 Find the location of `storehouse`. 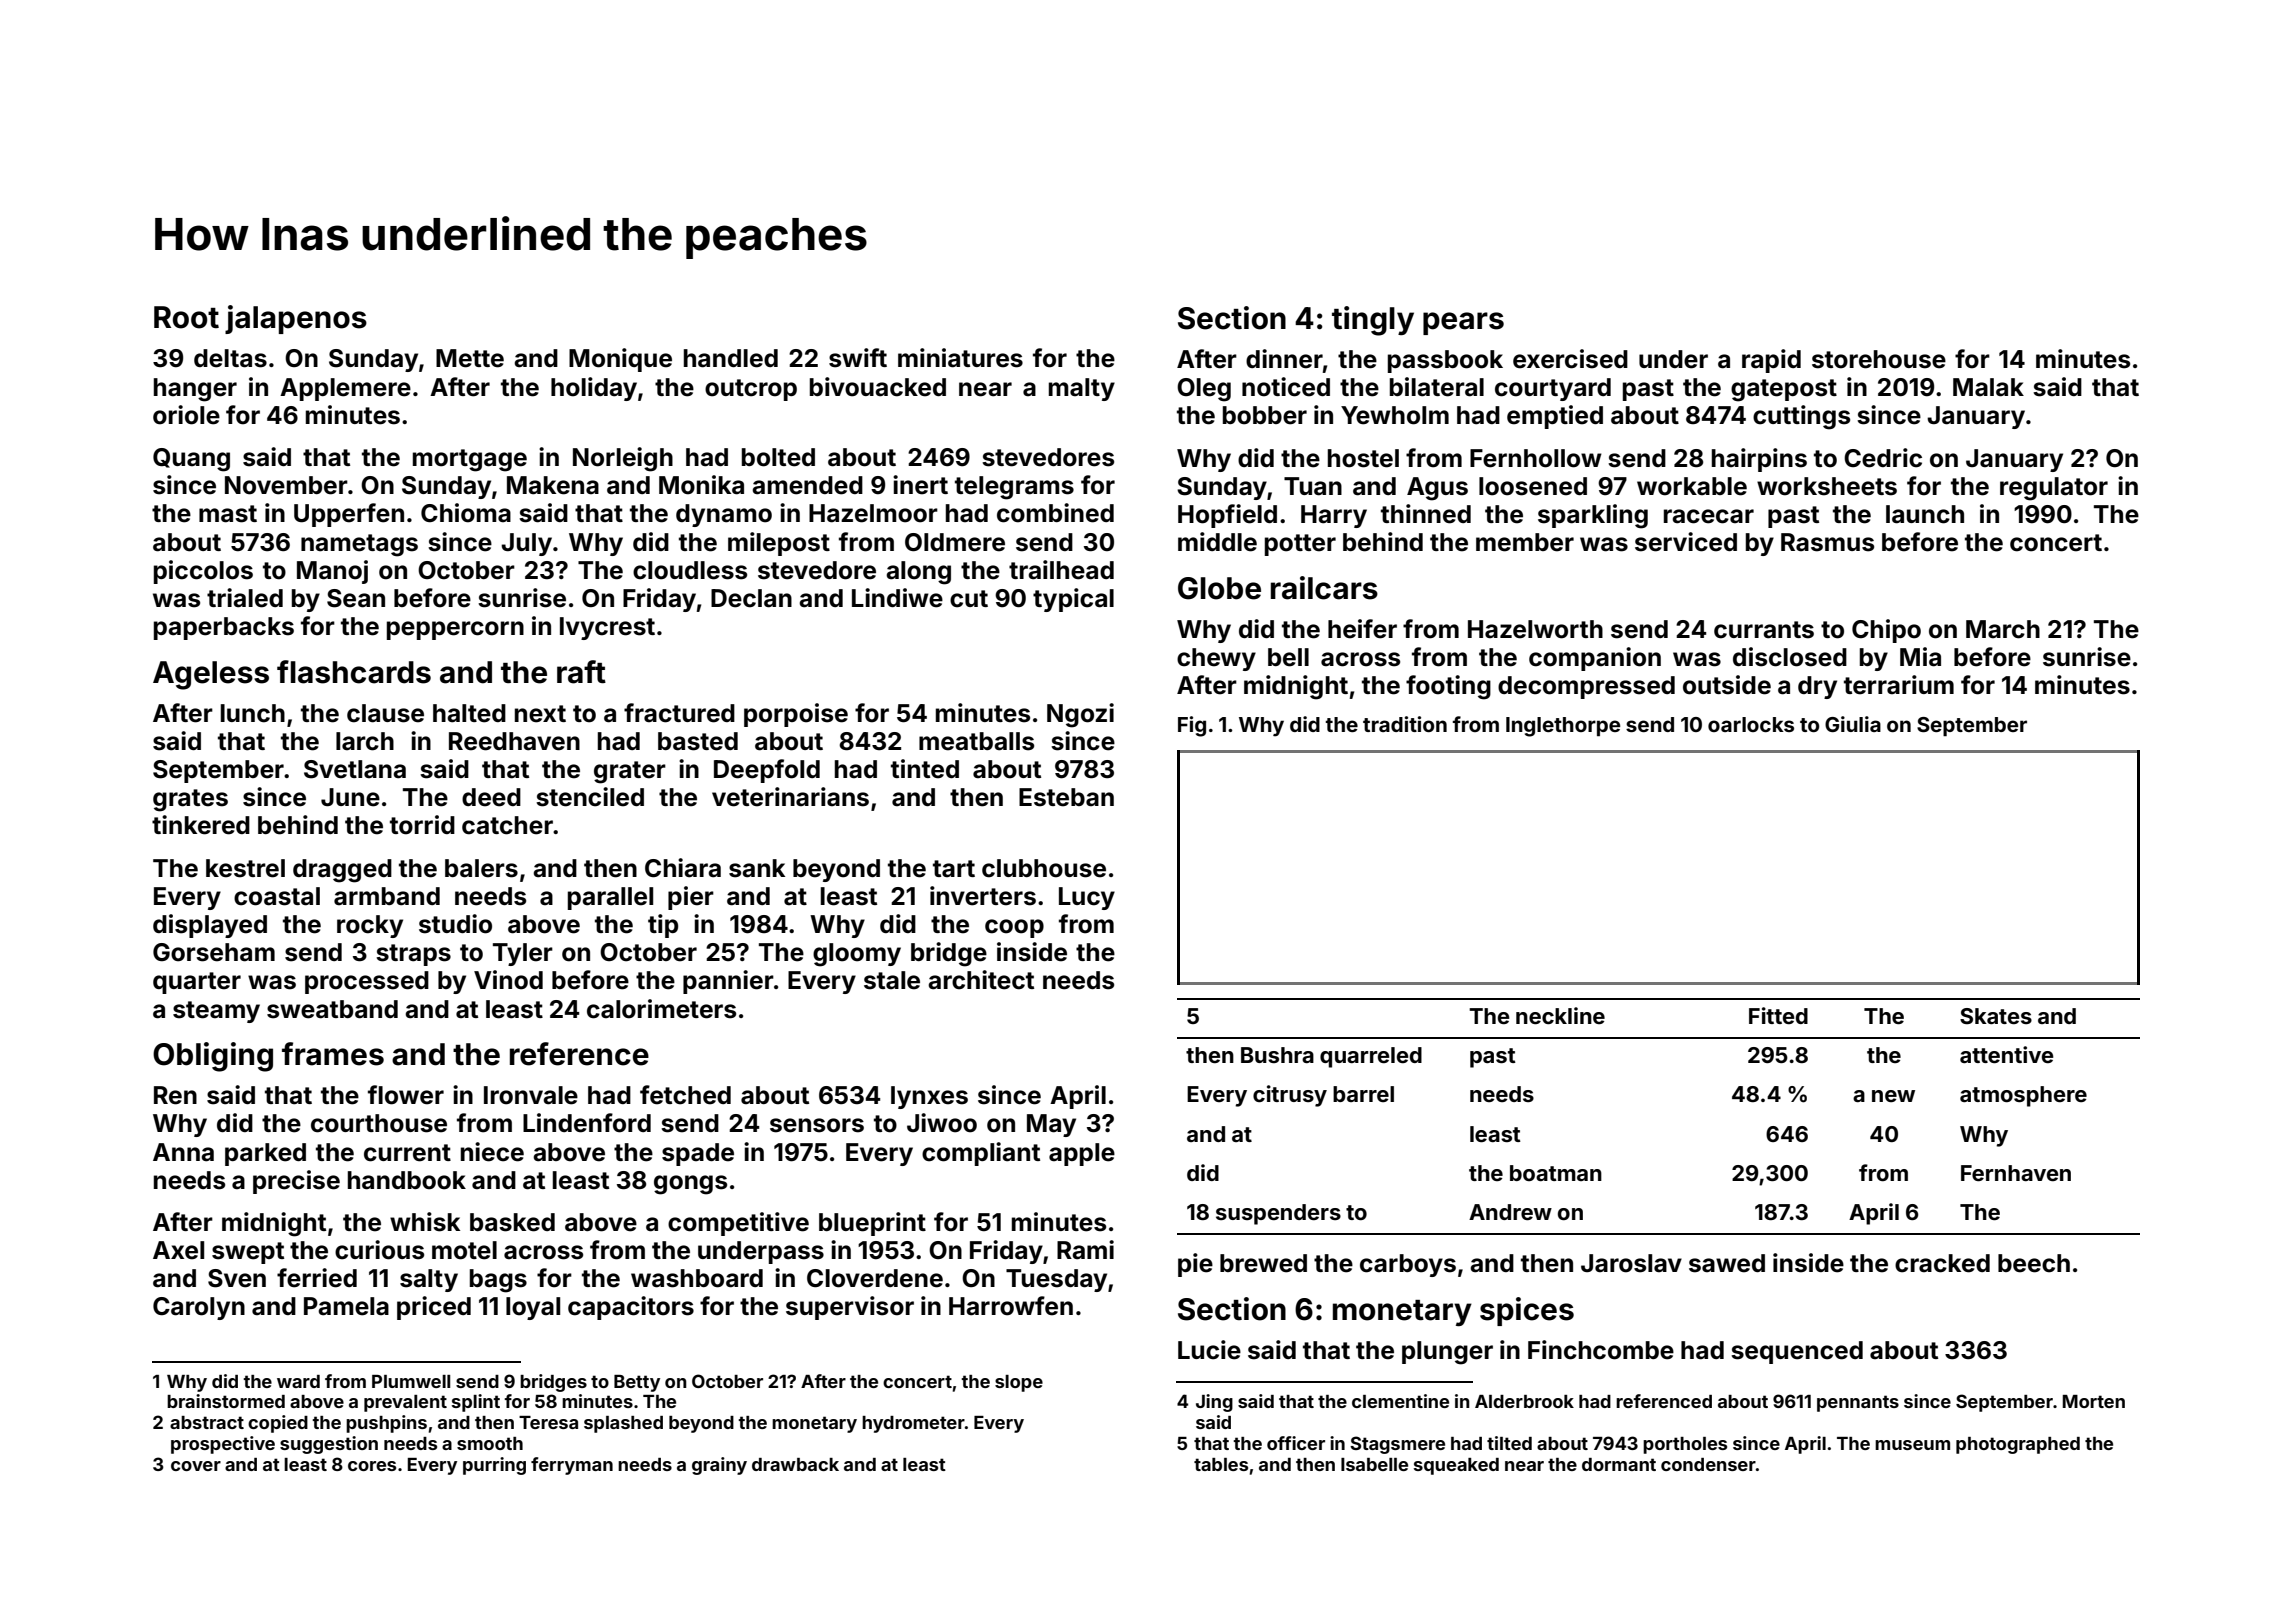

storehouse is located at coordinates (1879, 359).
